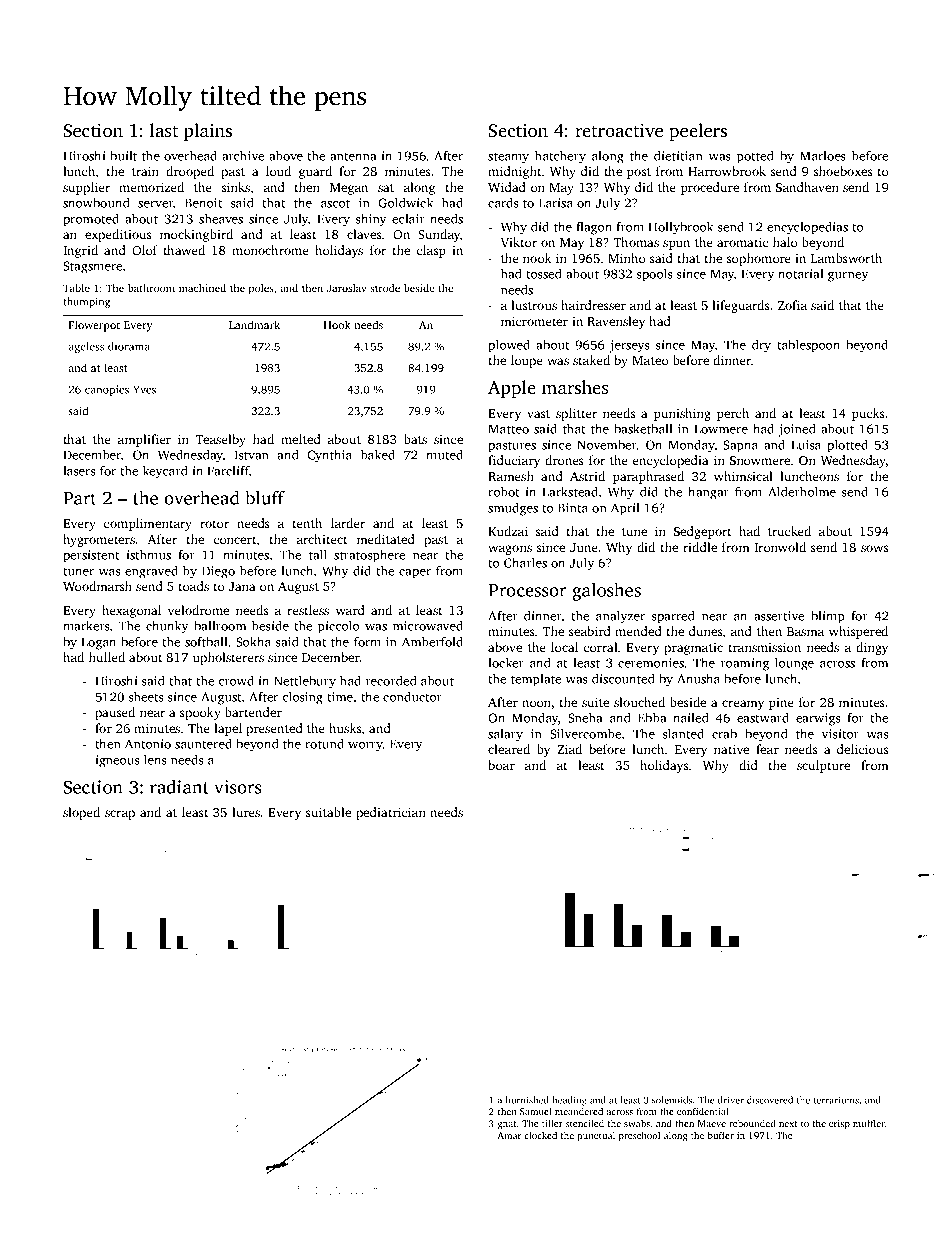  Describe the element at coordinates (164, 130) in the screenshot. I see `last` at that location.
